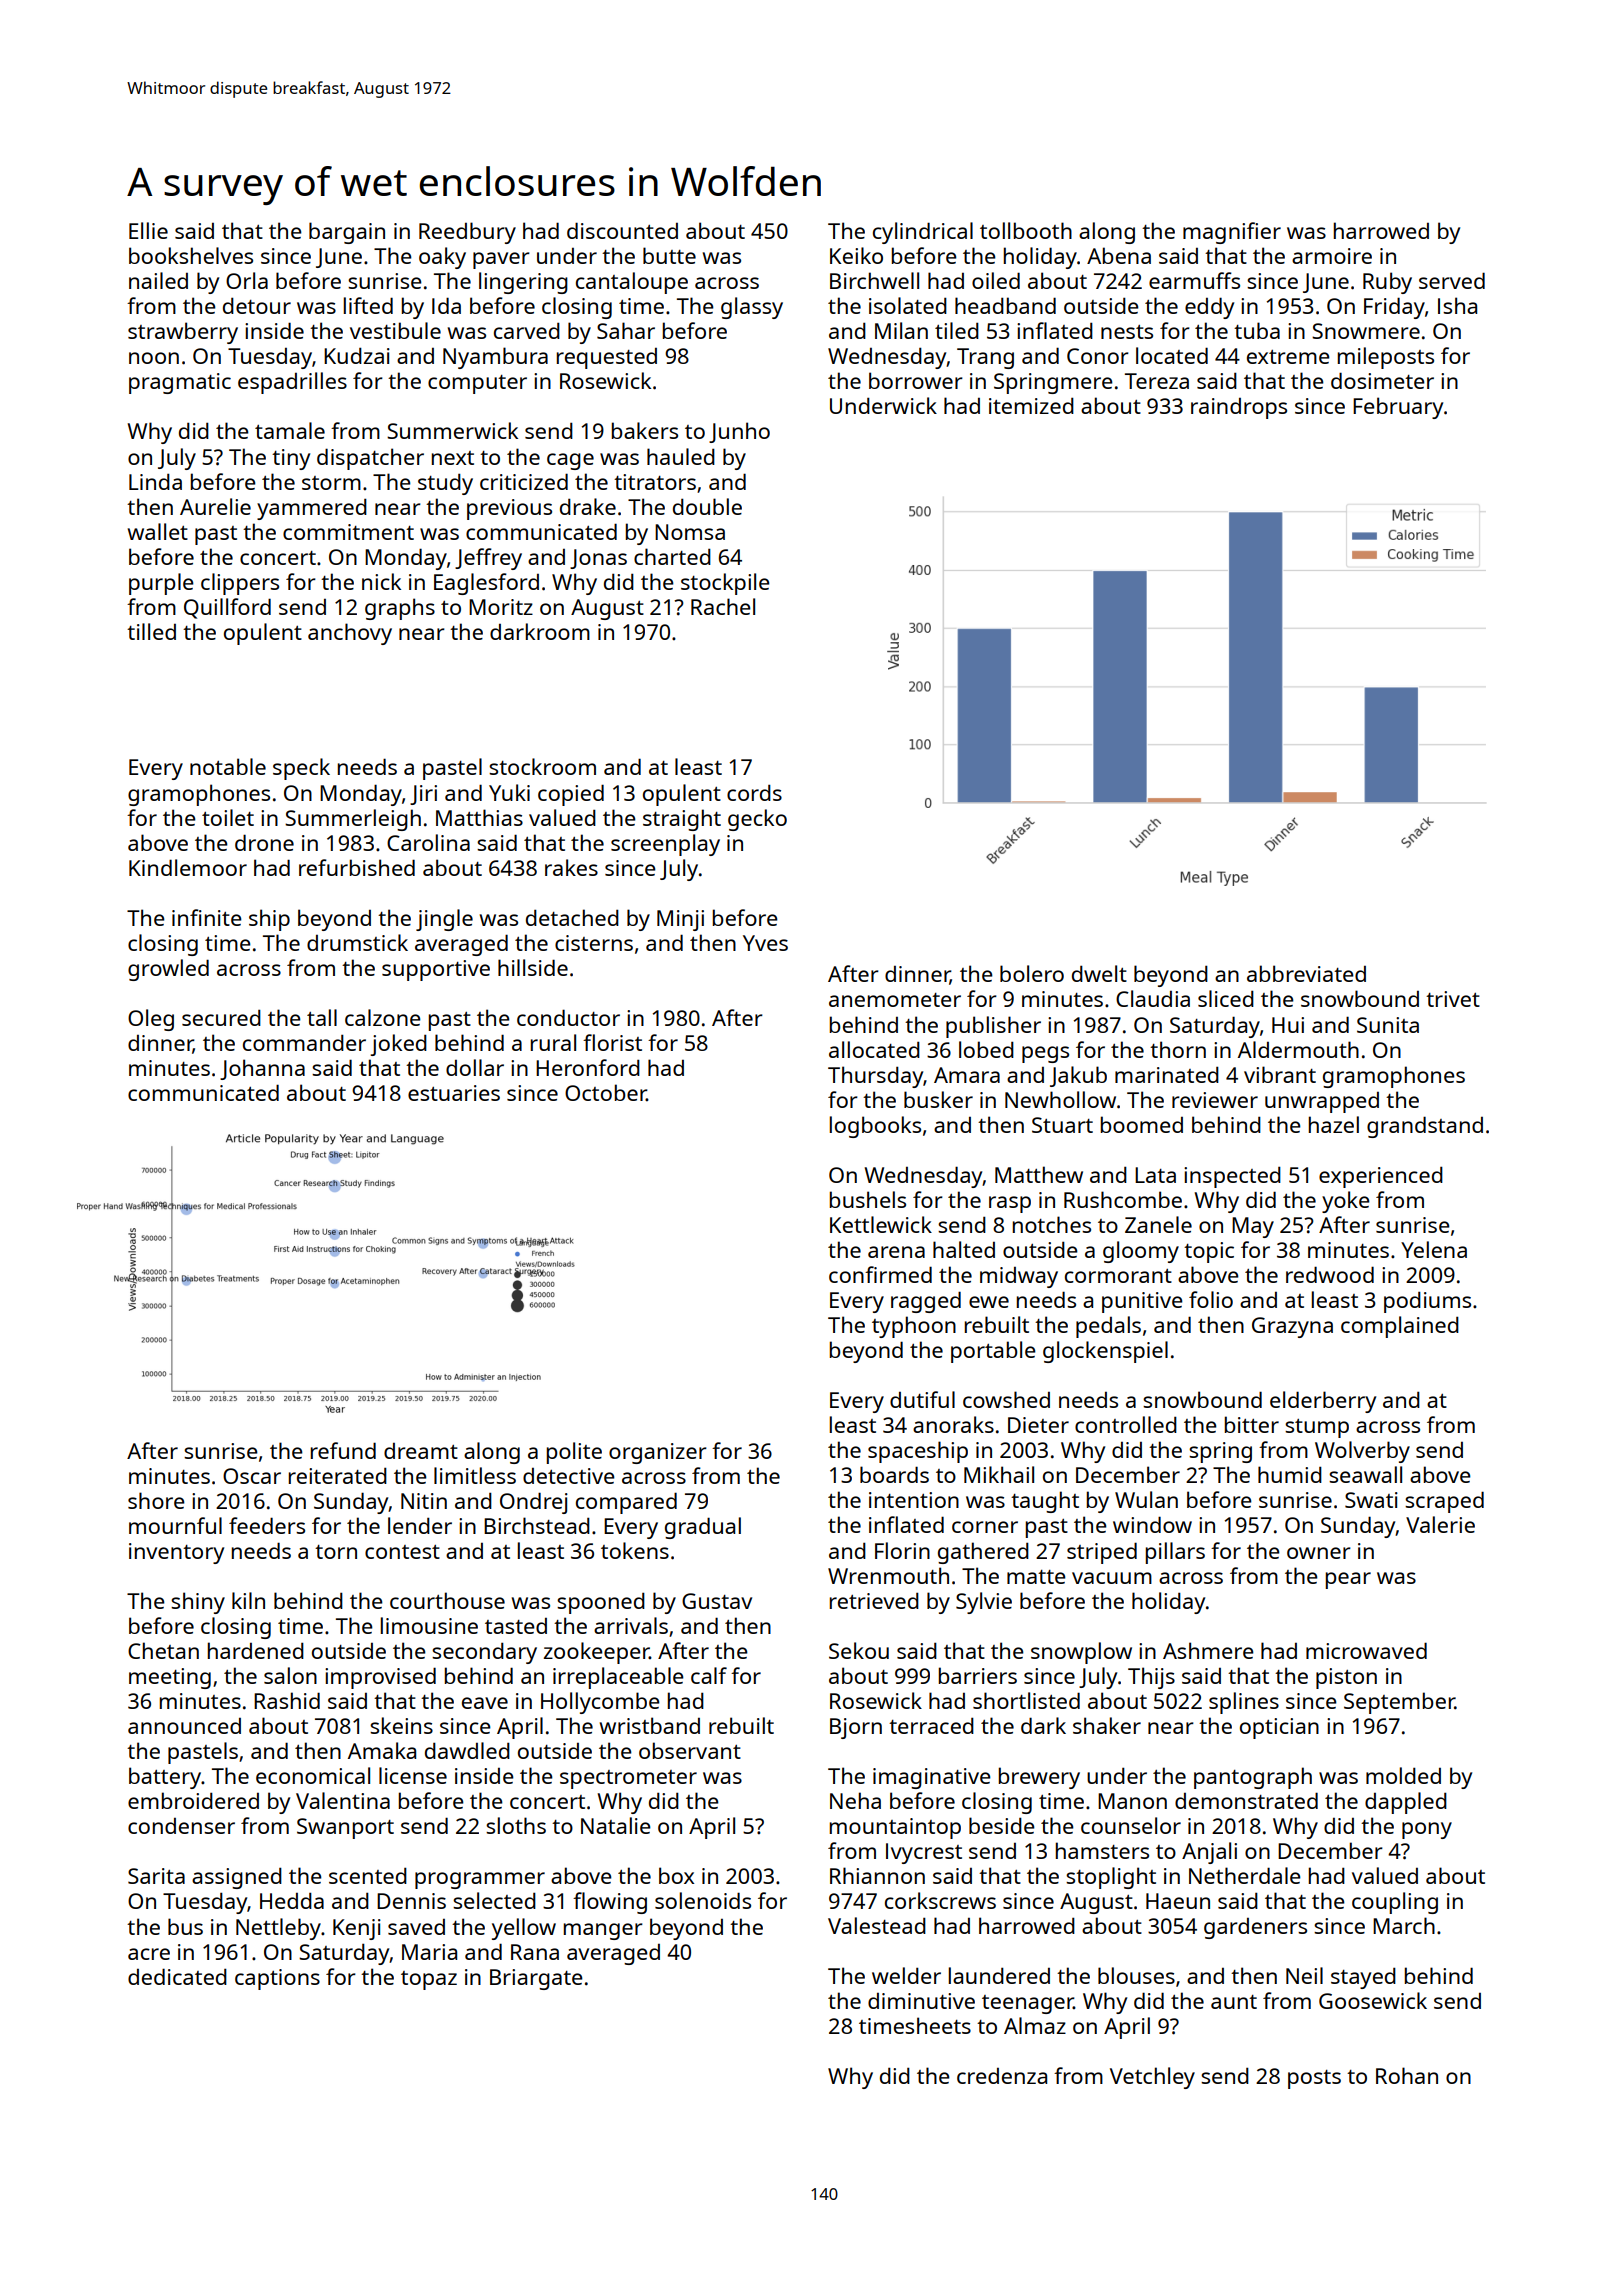 Image resolution: width=1620 pixels, height=2292 pixels. What do you see at coordinates (1306, 973) in the screenshot?
I see `abbreviated` at bounding box center [1306, 973].
